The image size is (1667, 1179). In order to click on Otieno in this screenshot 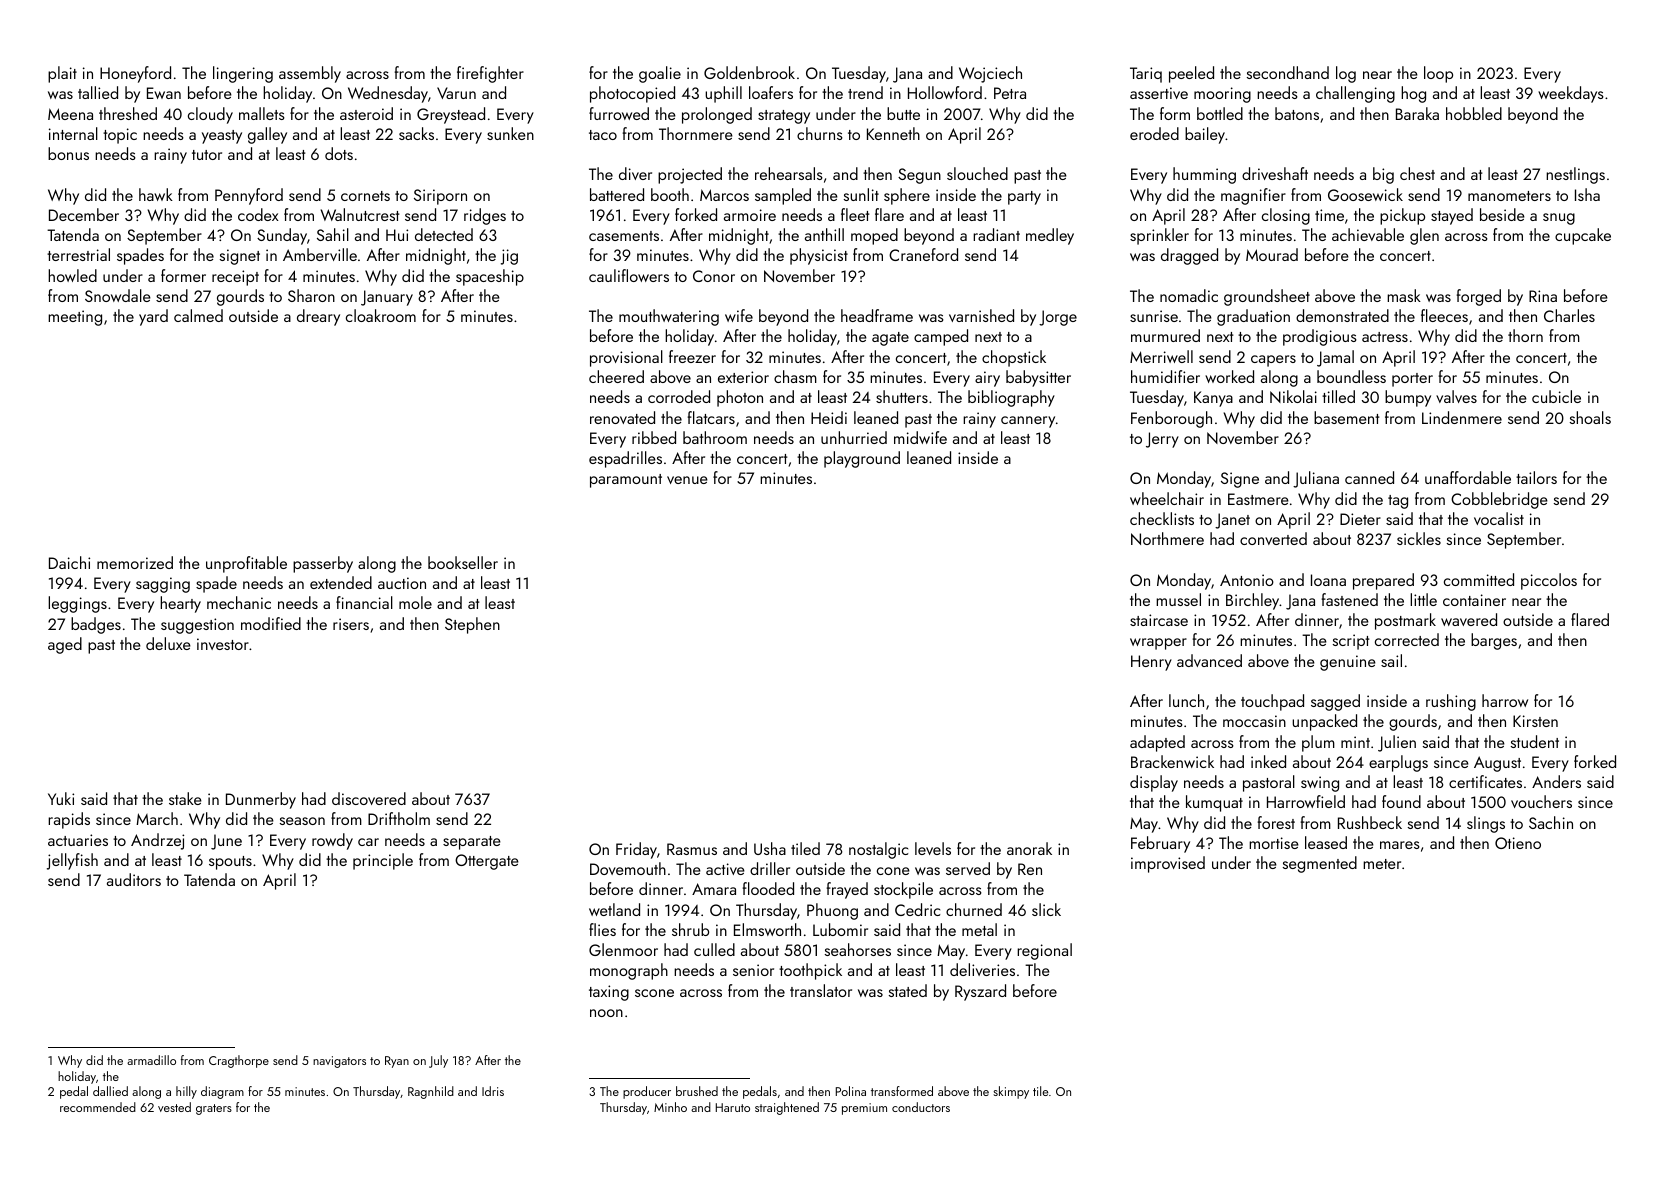, I will do `click(1518, 843)`.
